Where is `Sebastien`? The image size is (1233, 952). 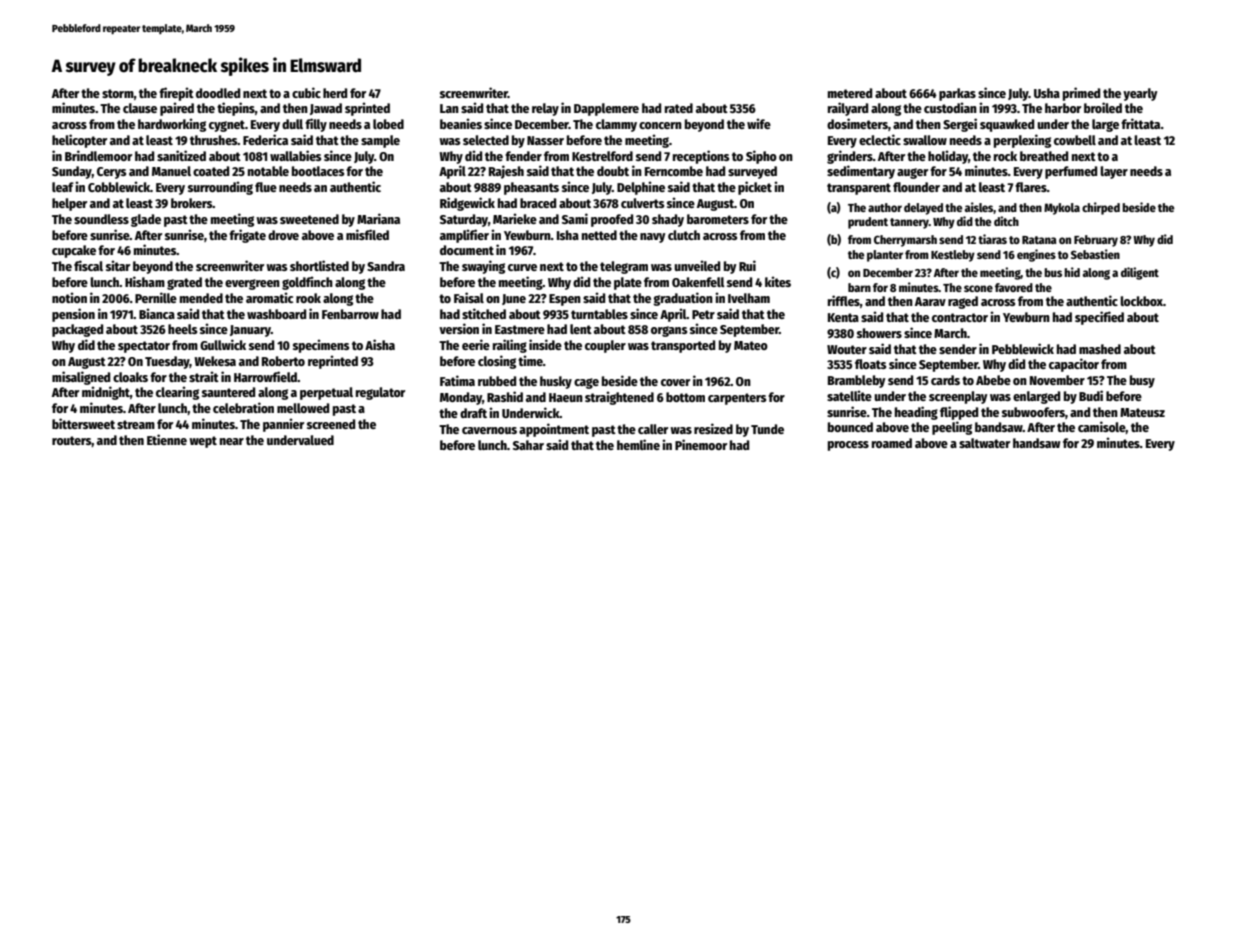
Sebastien is located at coordinates (1095, 254).
